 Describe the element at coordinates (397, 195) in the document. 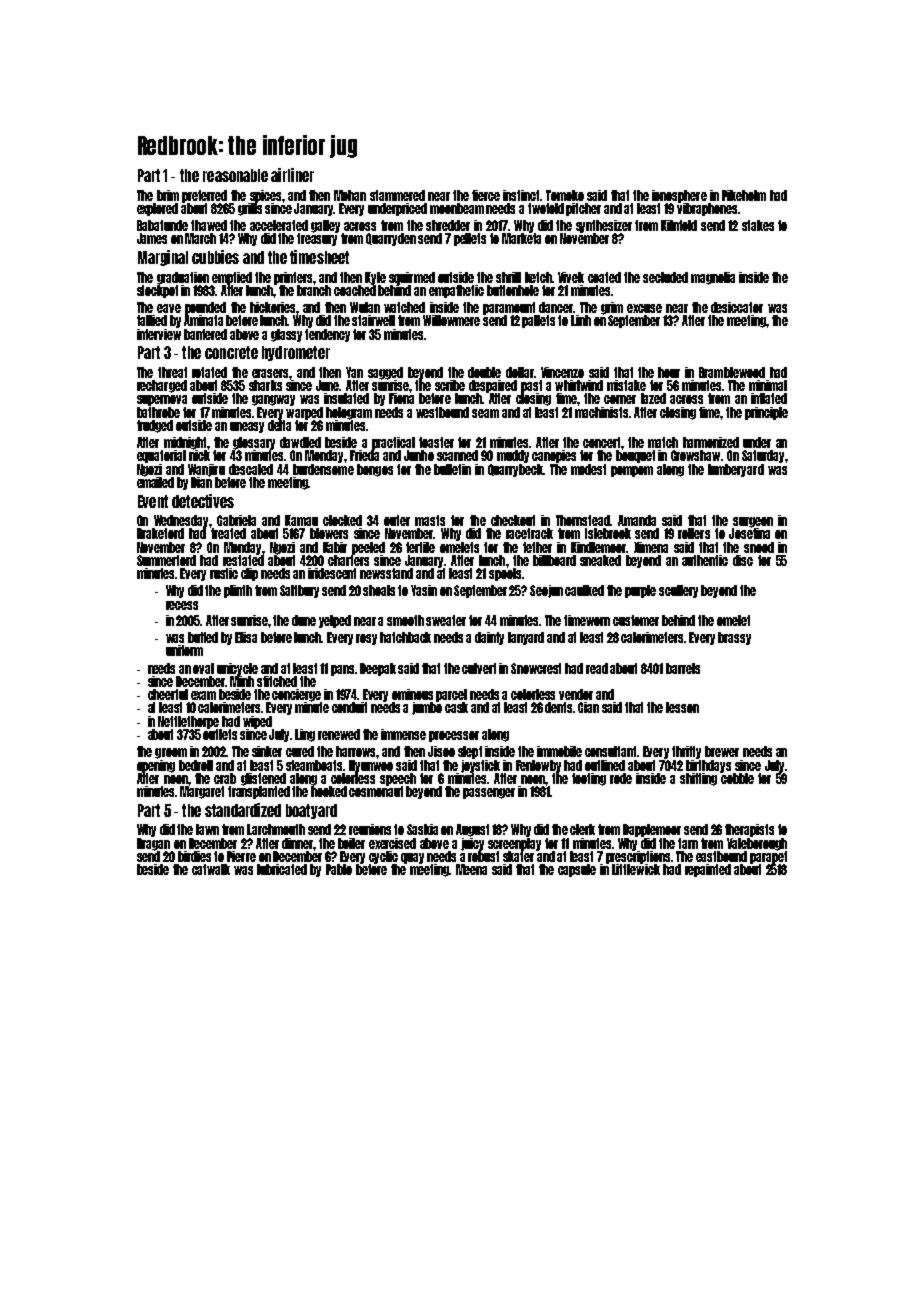

I see `stammered` at that location.
